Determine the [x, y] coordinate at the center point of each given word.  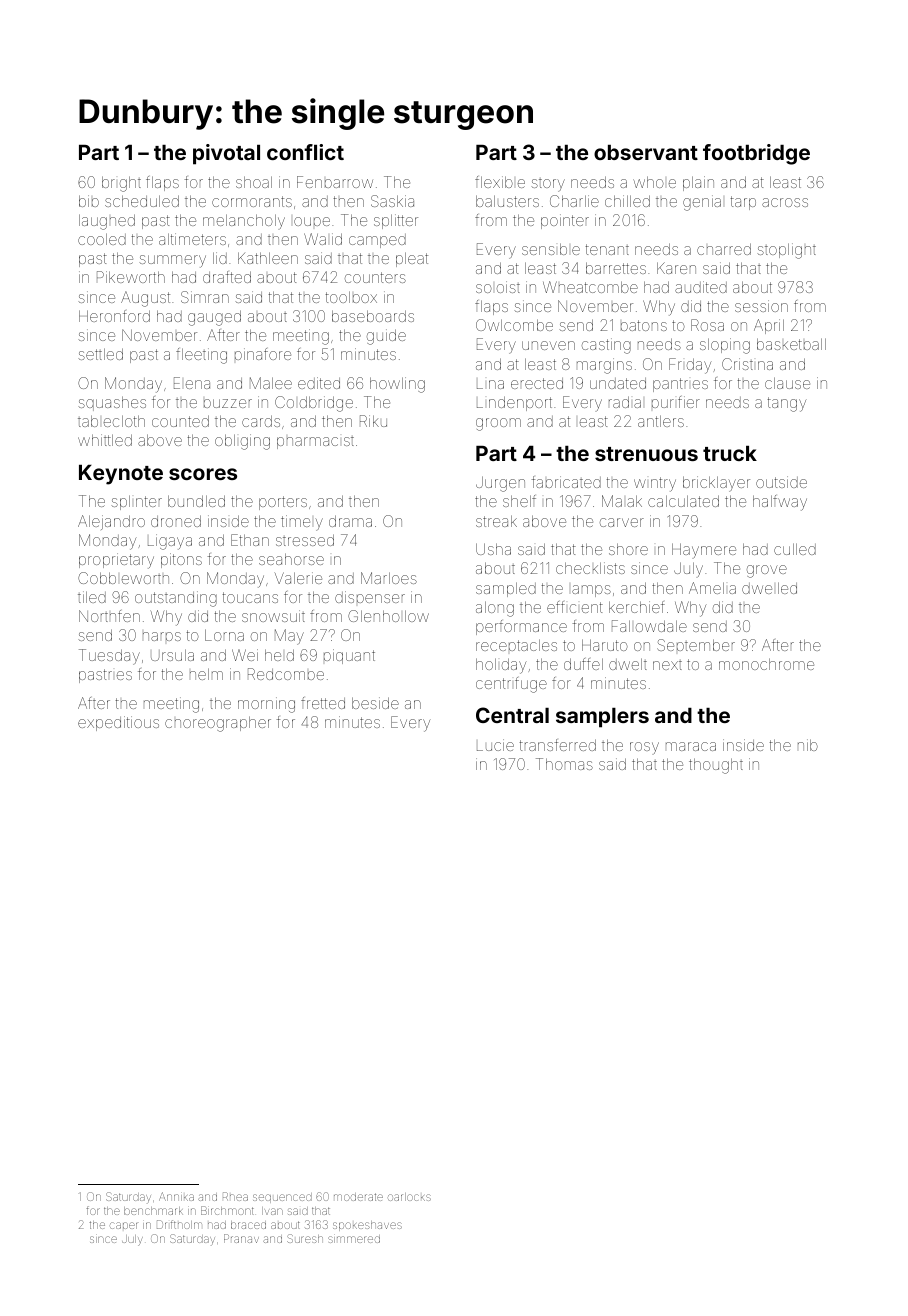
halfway [780, 503]
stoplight [786, 251]
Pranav [241, 1238]
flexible [500, 182]
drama [350, 521]
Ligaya [170, 542]
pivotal [226, 154]
